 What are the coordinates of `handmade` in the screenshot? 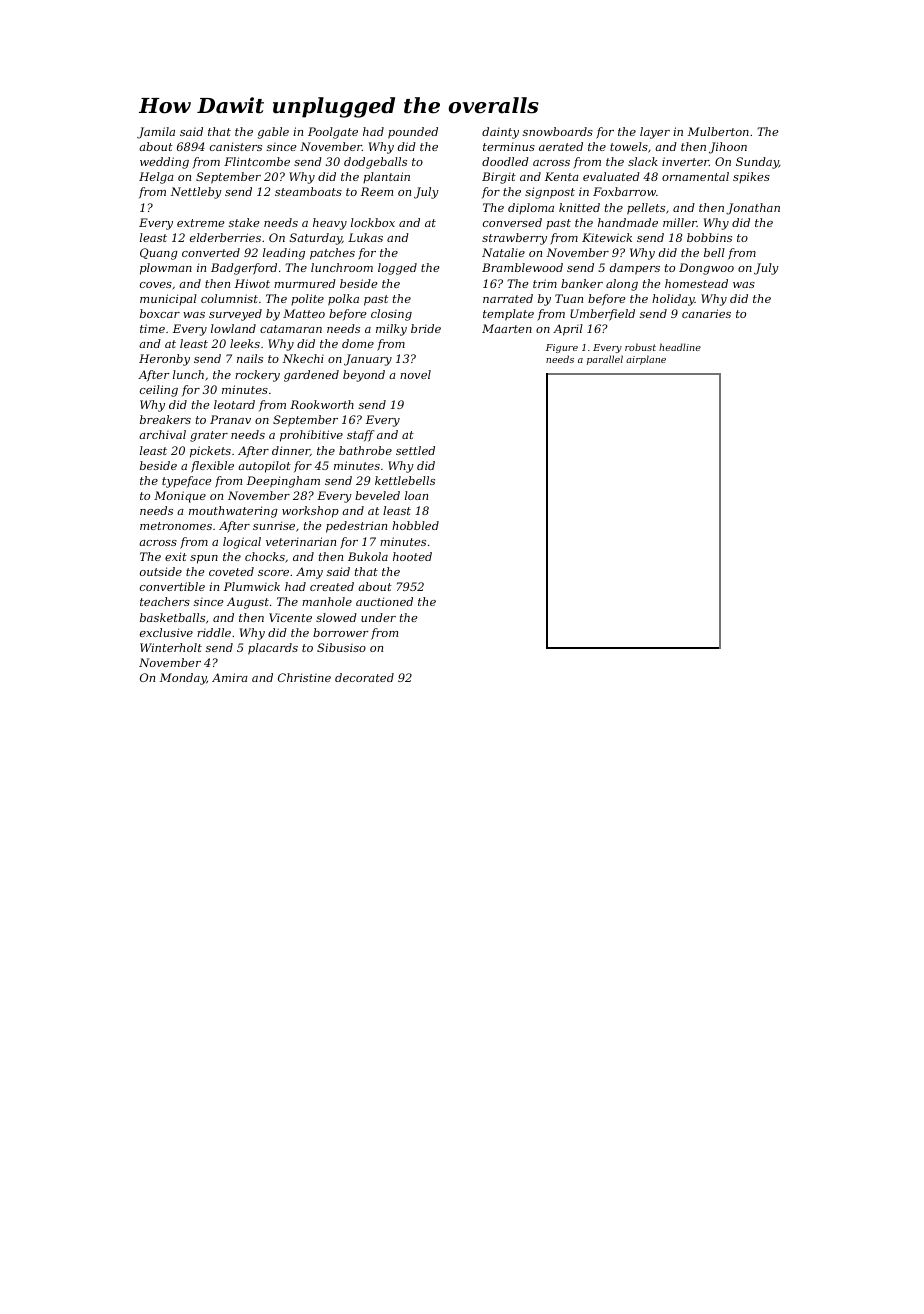 It's located at (628, 222).
